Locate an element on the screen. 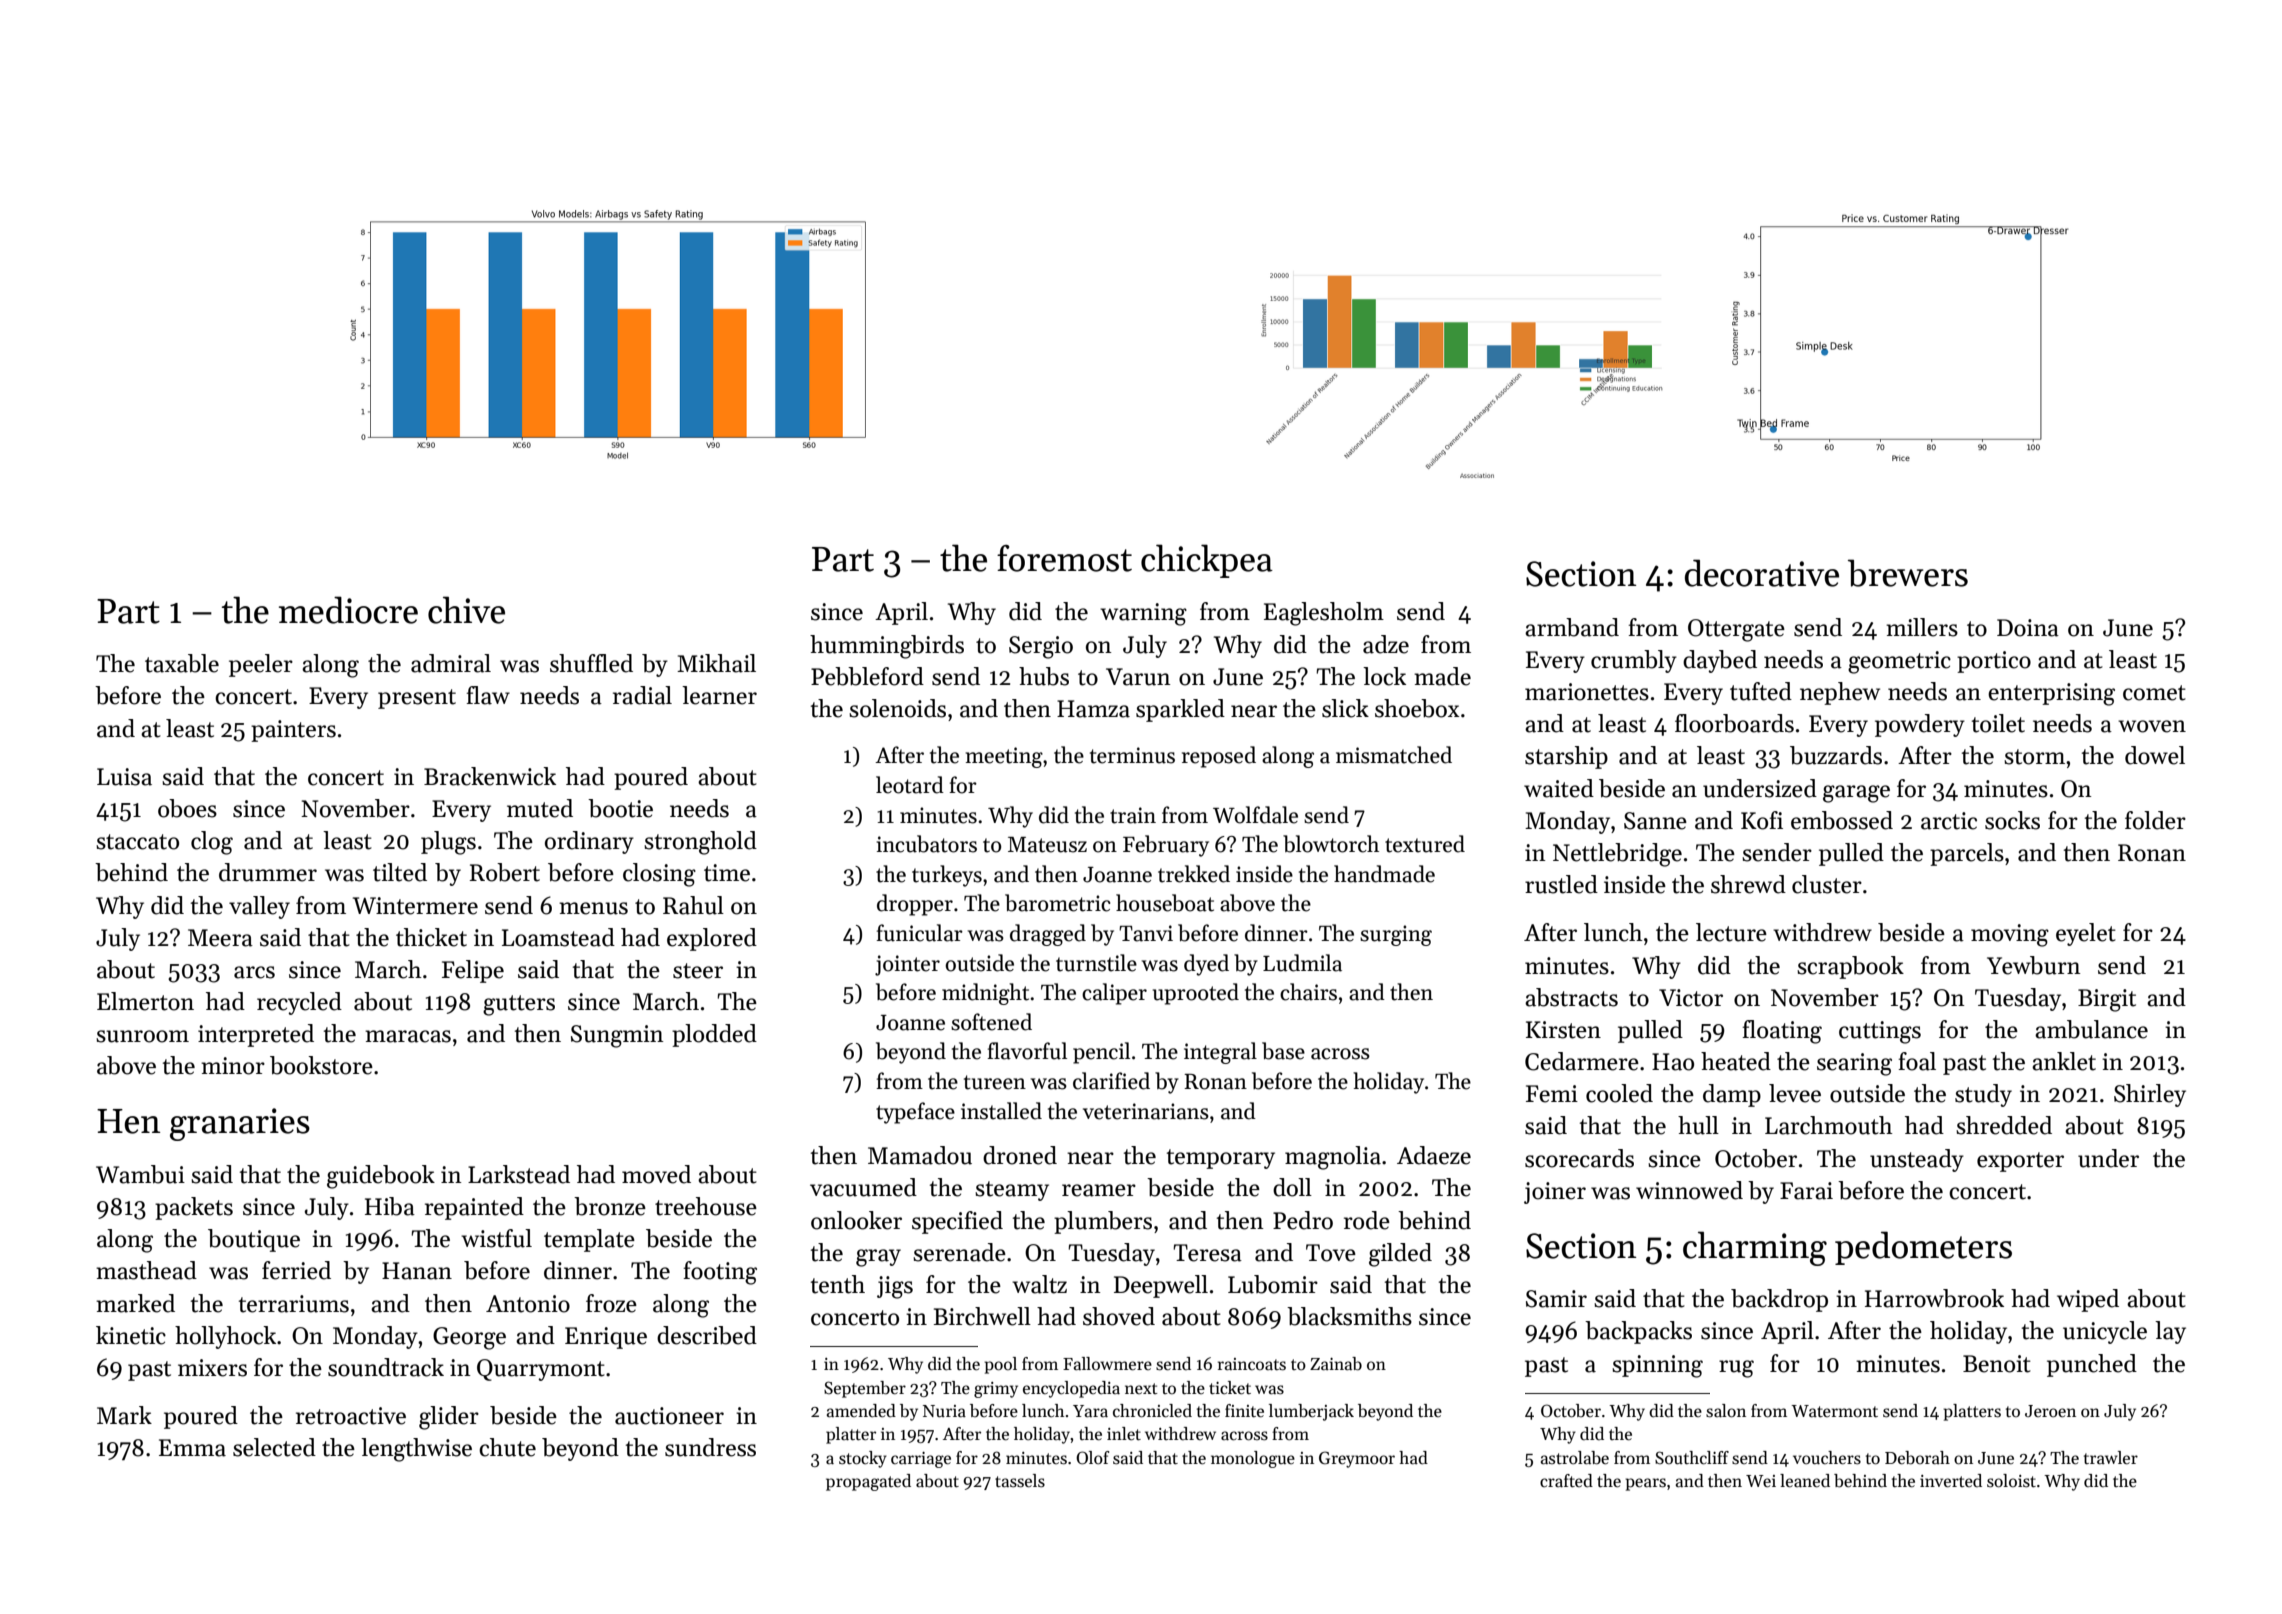  Cedarmere is located at coordinates (1582, 1061).
